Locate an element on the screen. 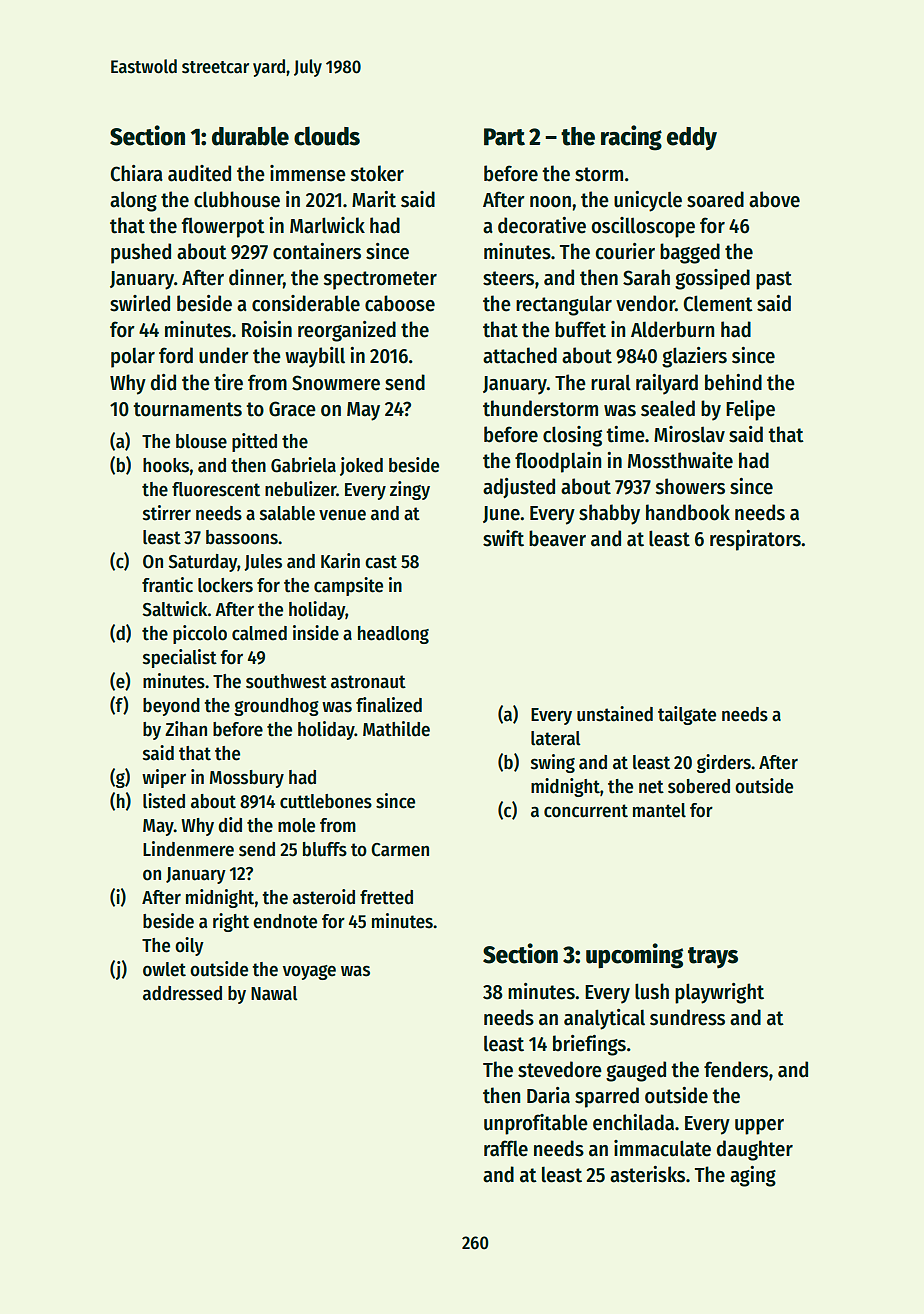 This screenshot has height=1314, width=924. unstained is located at coordinates (615, 714).
